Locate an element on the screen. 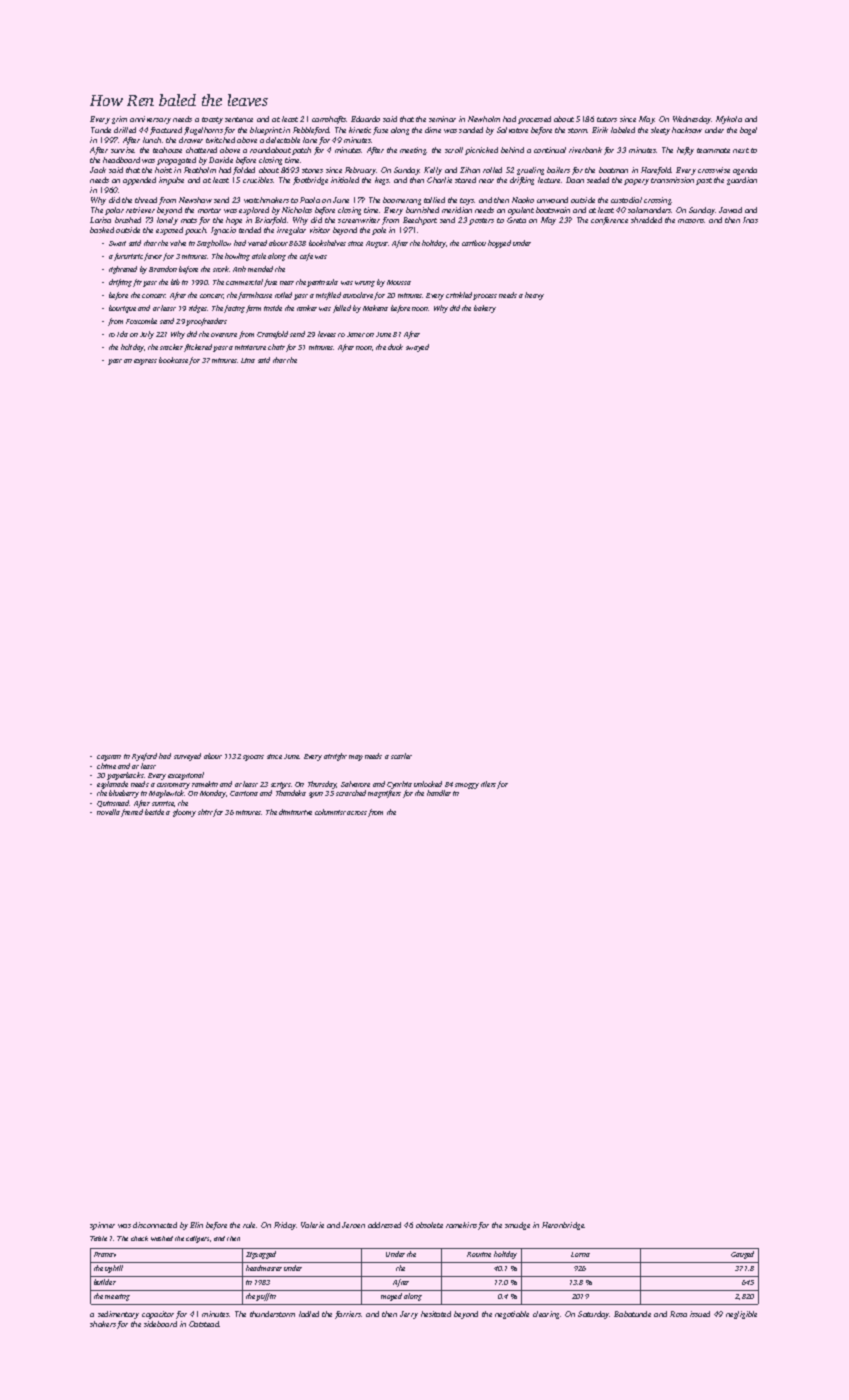 The width and height of the screenshot is (849, 1400). across is located at coordinates (357, 813).
